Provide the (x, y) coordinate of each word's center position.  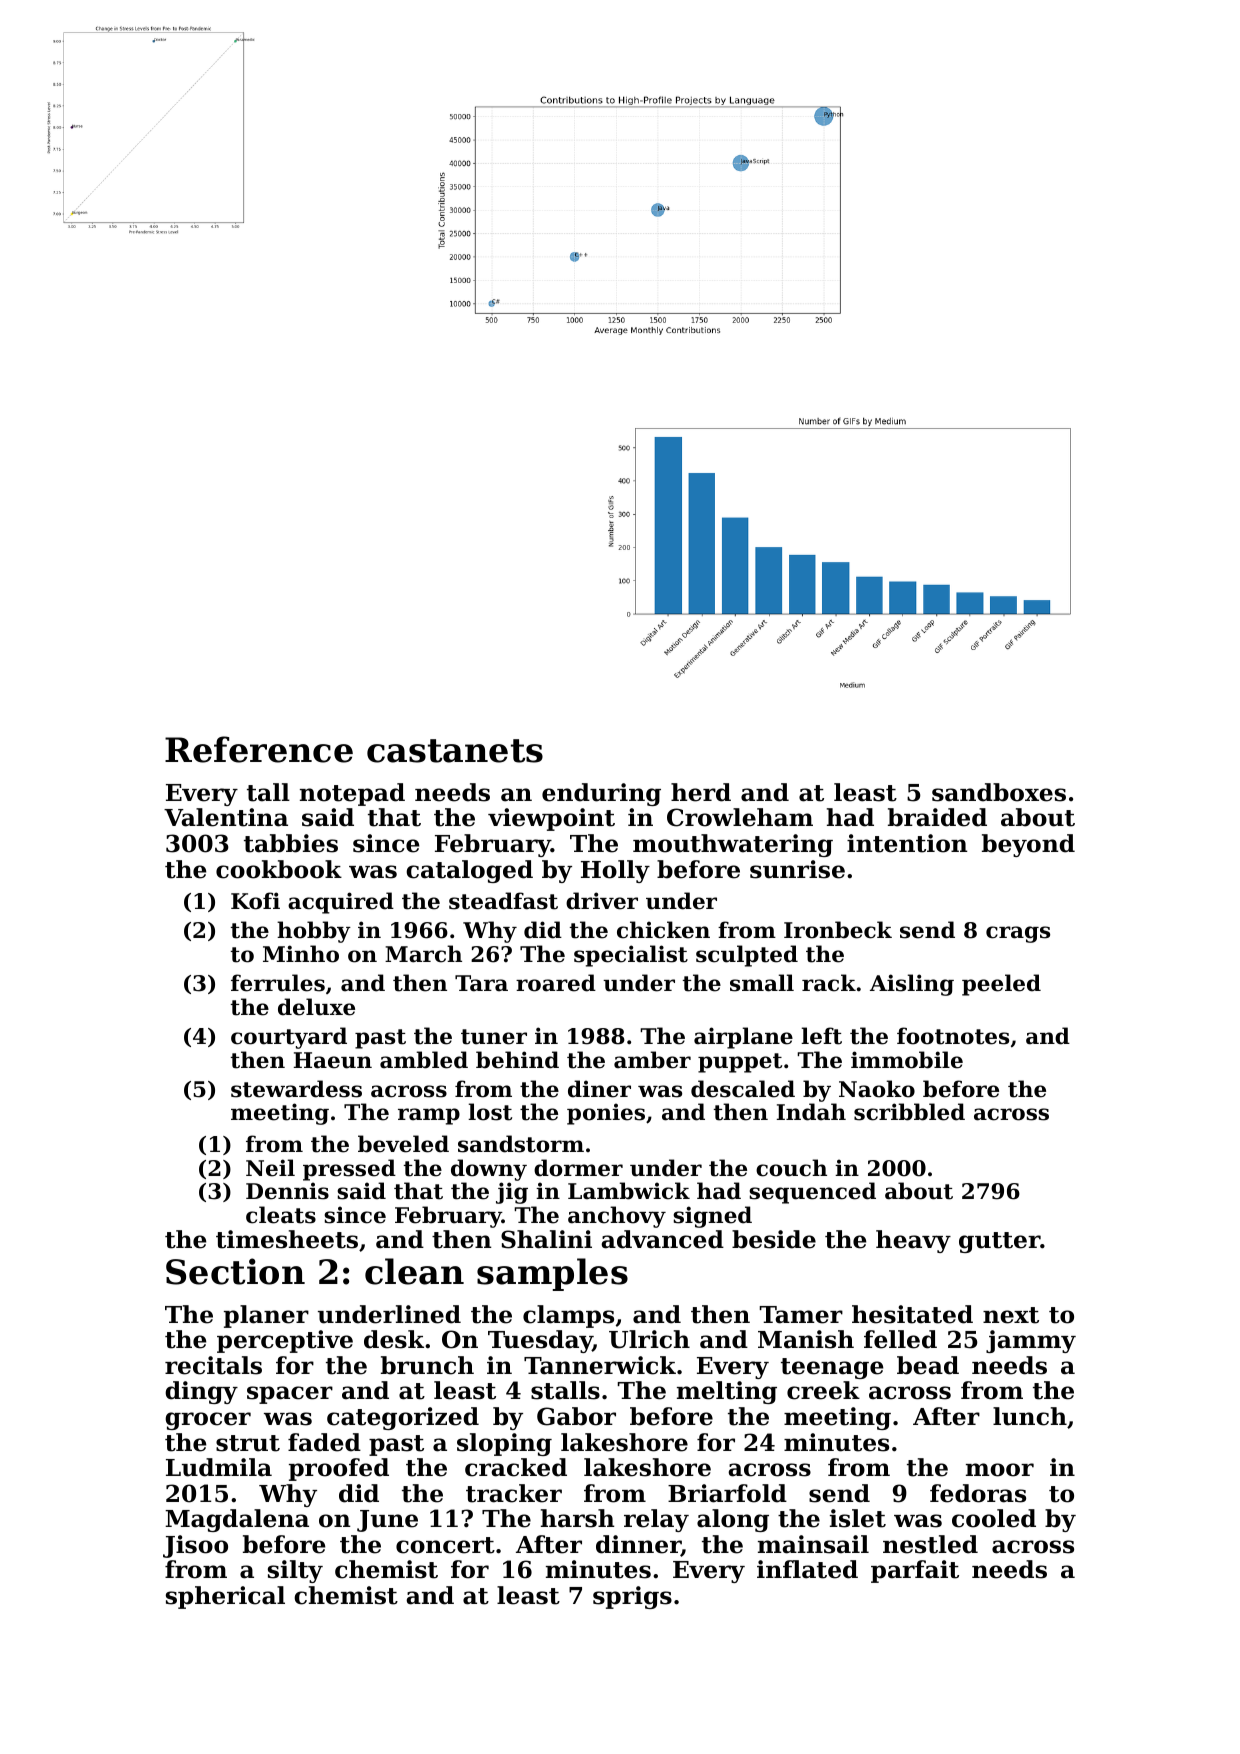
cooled (994, 1518)
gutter (999, 1242)
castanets (455, 751)
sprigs (632, 1597)
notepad (352, 794)
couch (791, 1168)
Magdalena (237, 1520)
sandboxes (999, 792)
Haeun (333, 1060)
